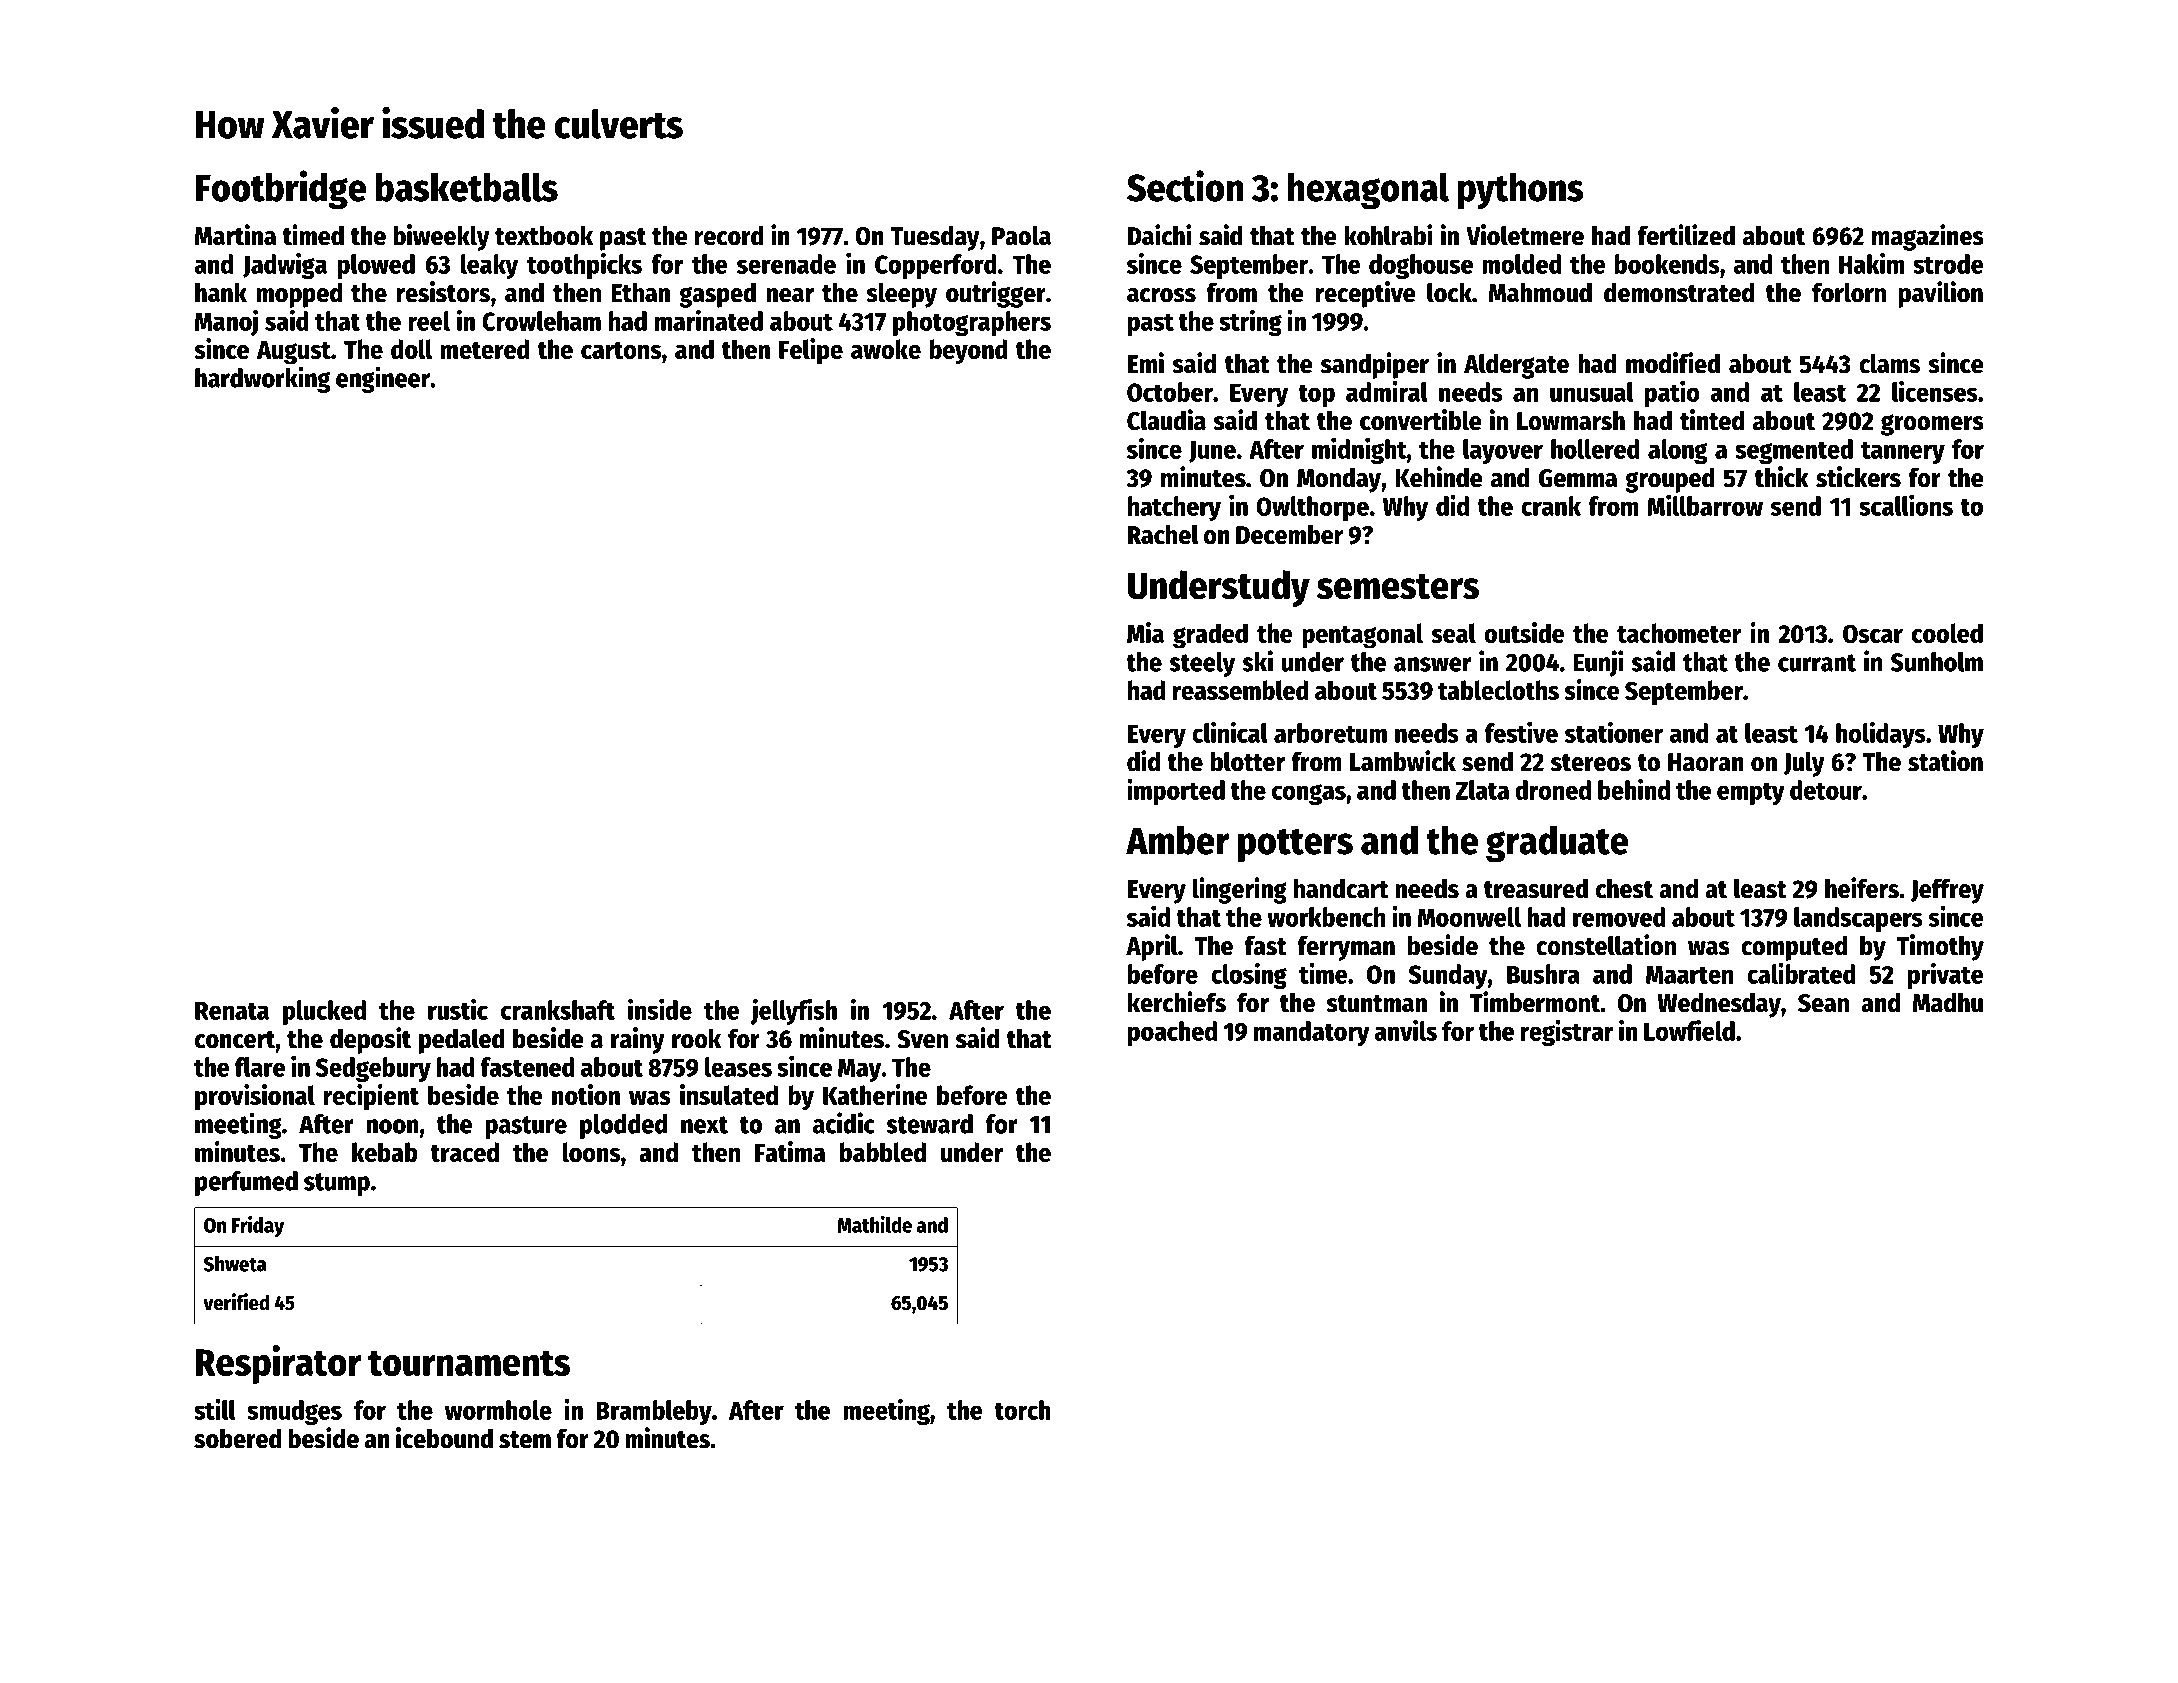 Image resolution: width=2178 pixels, height=1683 pixels. What do you see at coordinates (1185, 186) in the image?
I see `Section` at bounding box center [1185, 186].
